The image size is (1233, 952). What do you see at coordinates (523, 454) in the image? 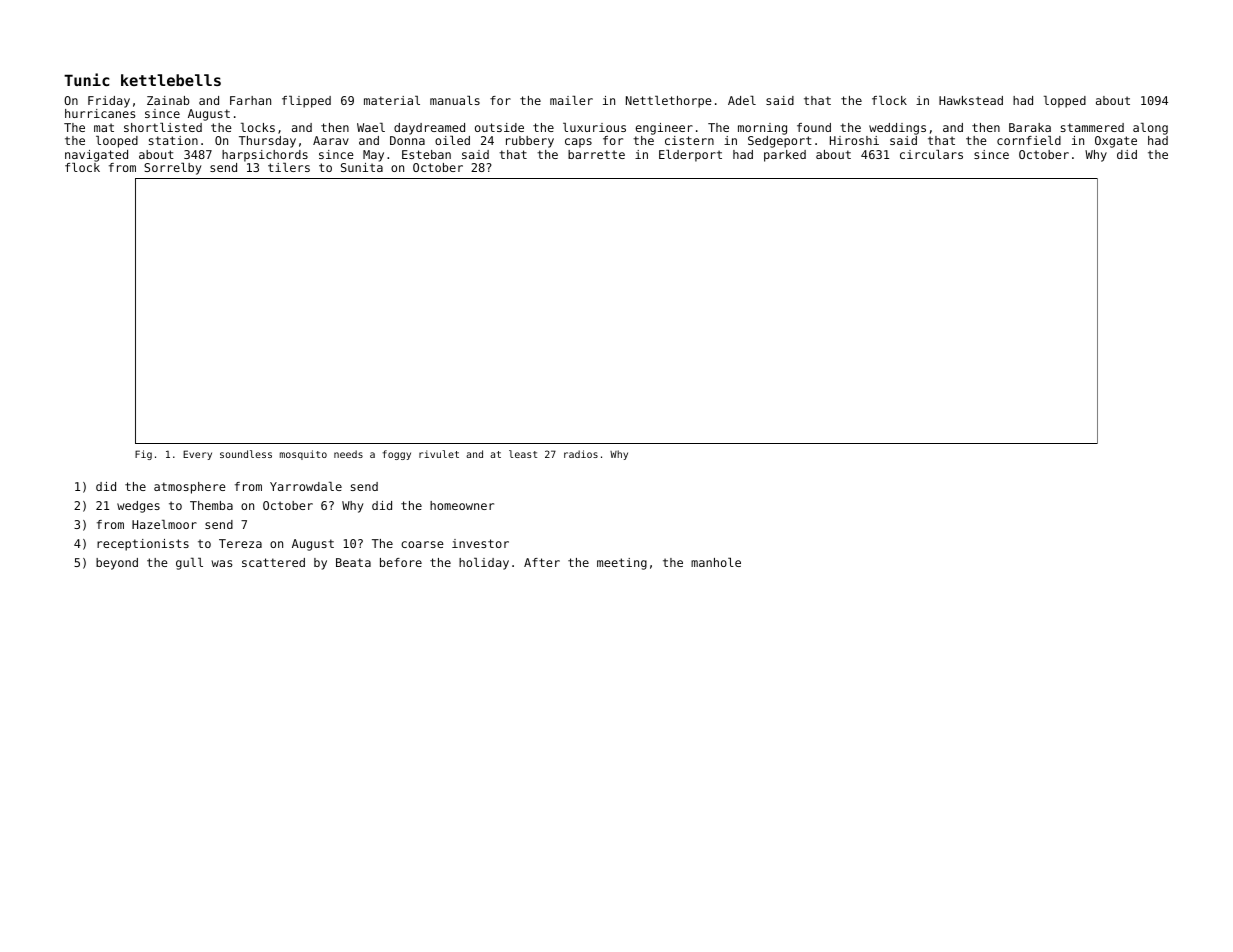
I see `least` at bounding box center [523, 454].
